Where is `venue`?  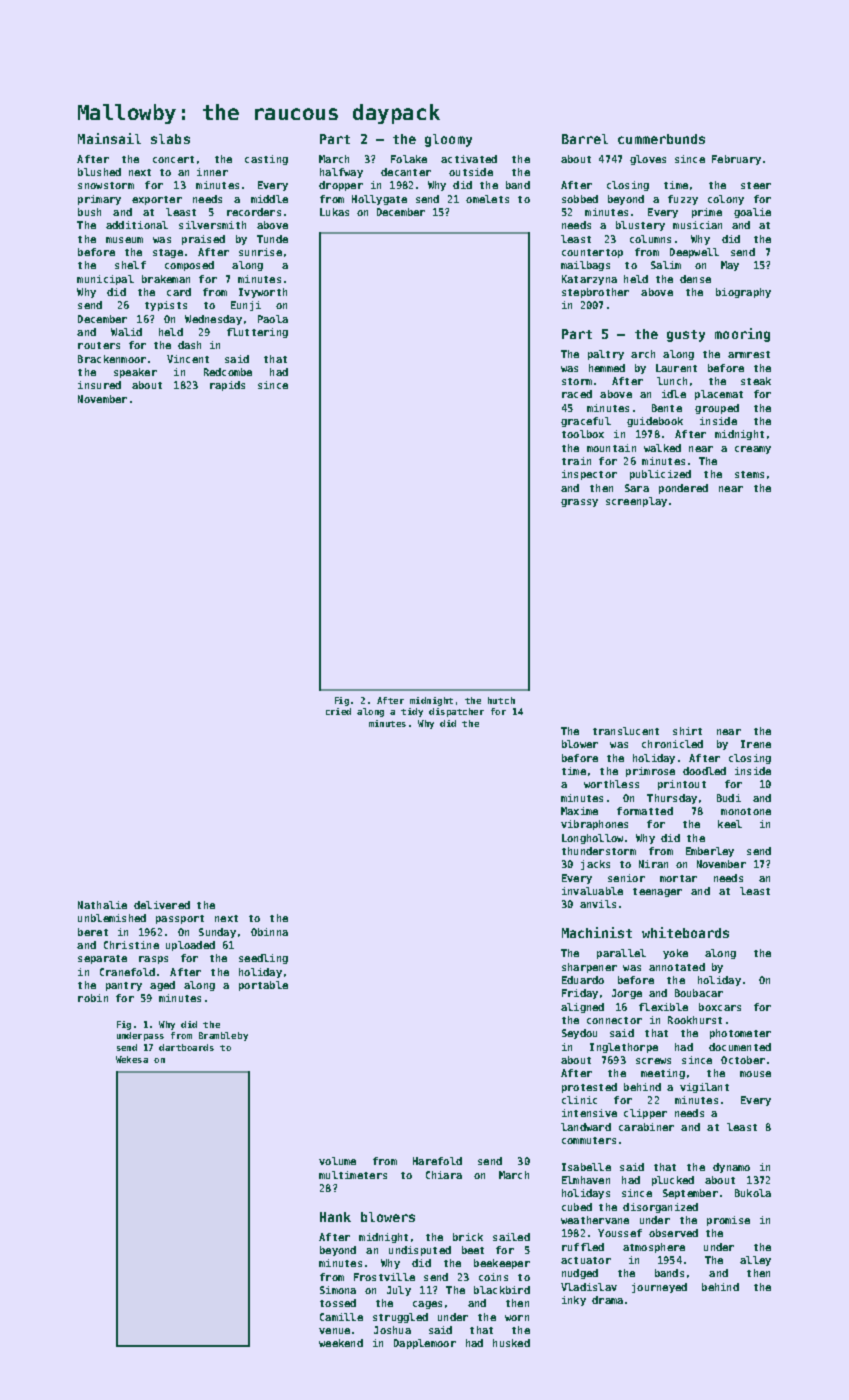 venue is located at coordinates (334, 1331).
